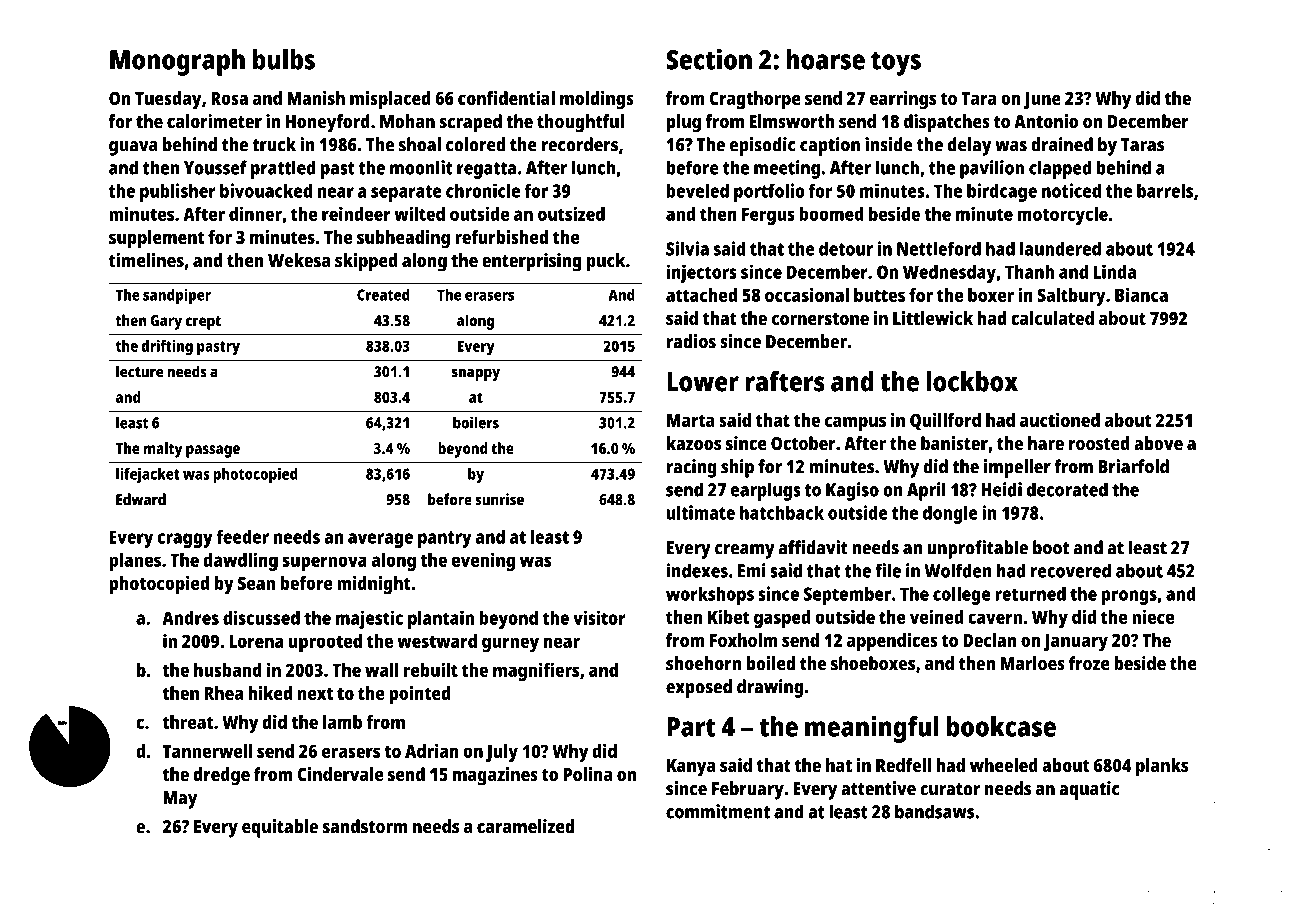 This screenshot has height=924, width=1308. I want to click on boilers, so click(476, 422).
